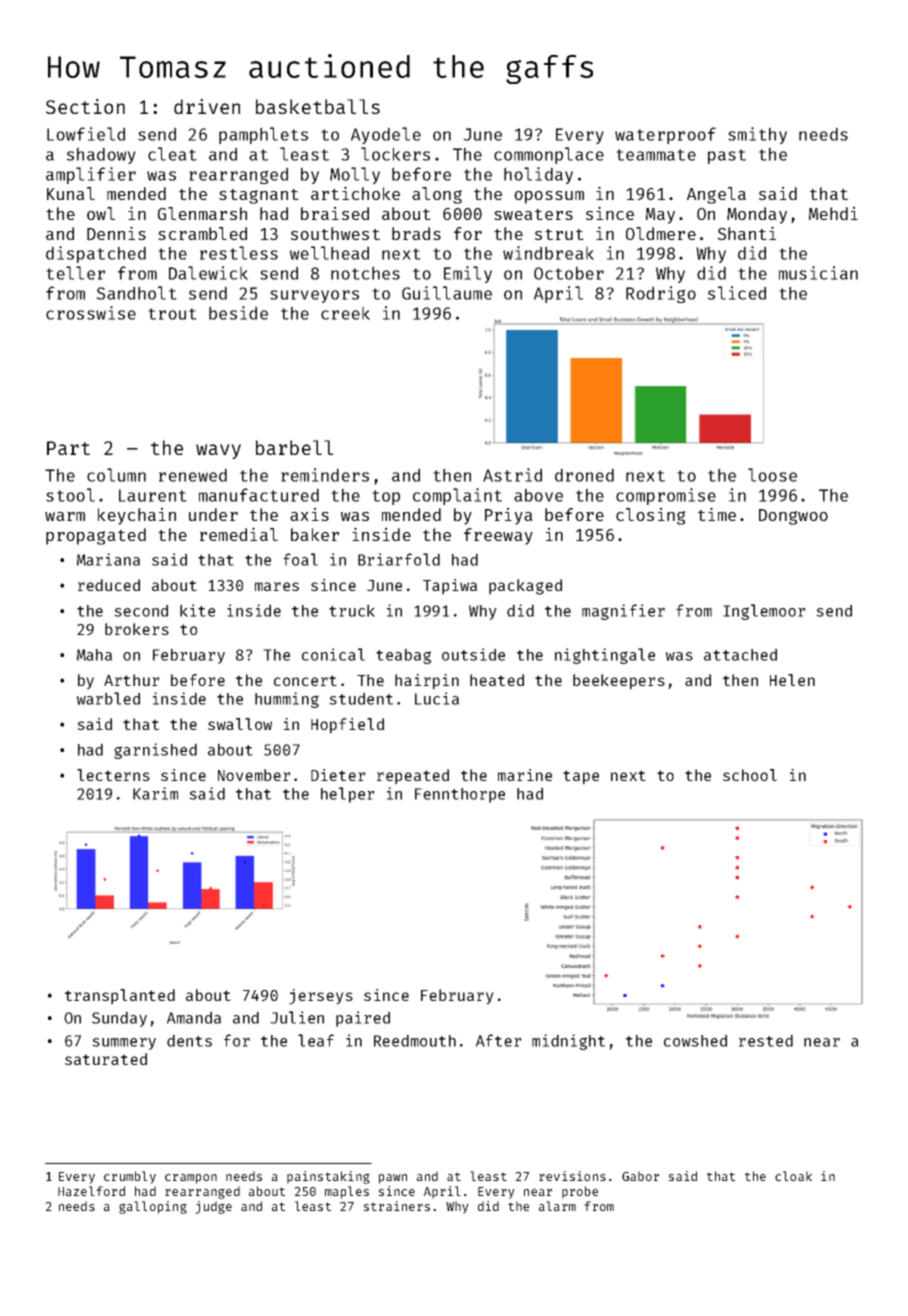  Describe the element at coordinates (130, 1177) in the document. I see `crumbly` at that location.
